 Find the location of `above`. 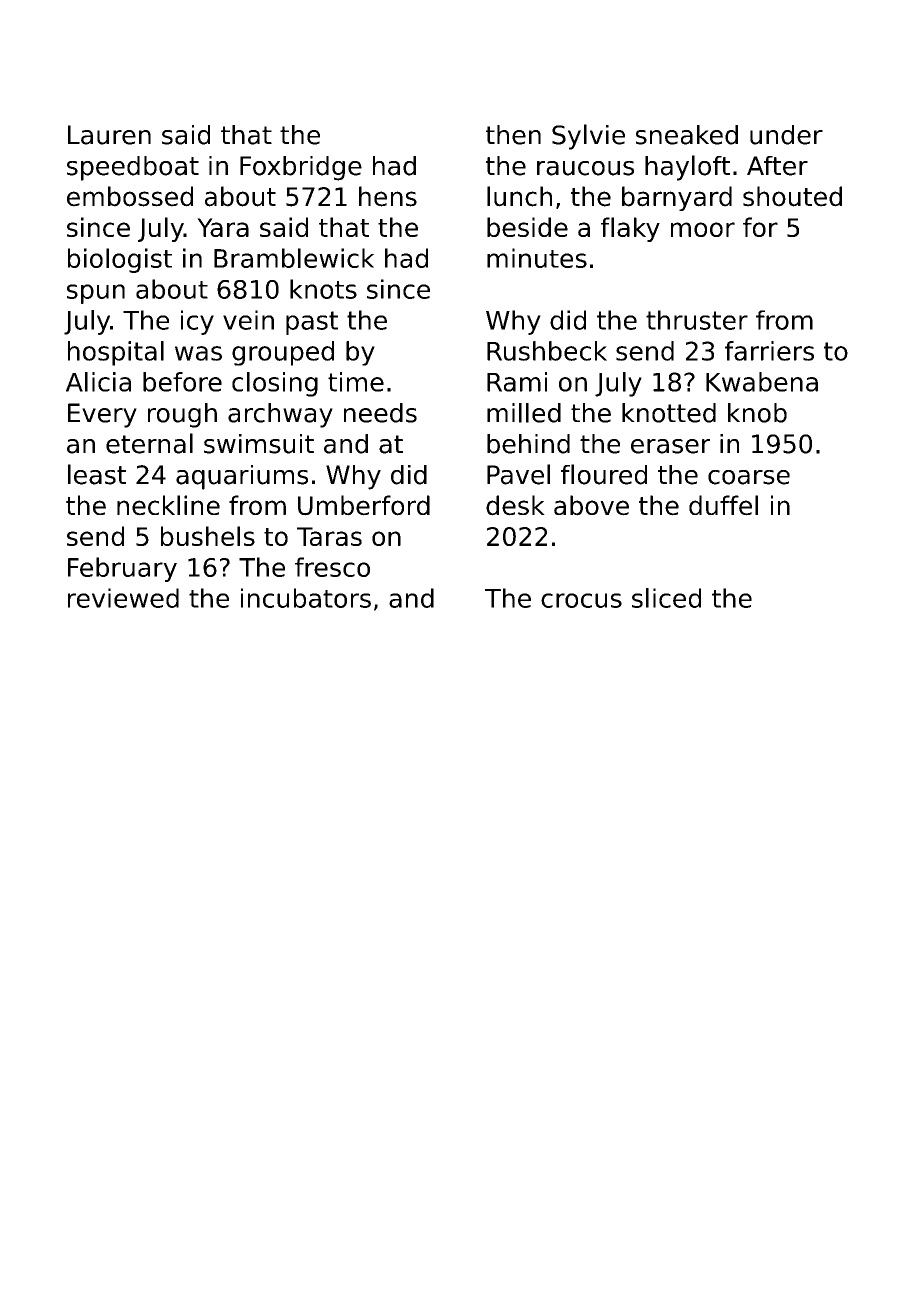

above is located at coordinates (591, 505).
